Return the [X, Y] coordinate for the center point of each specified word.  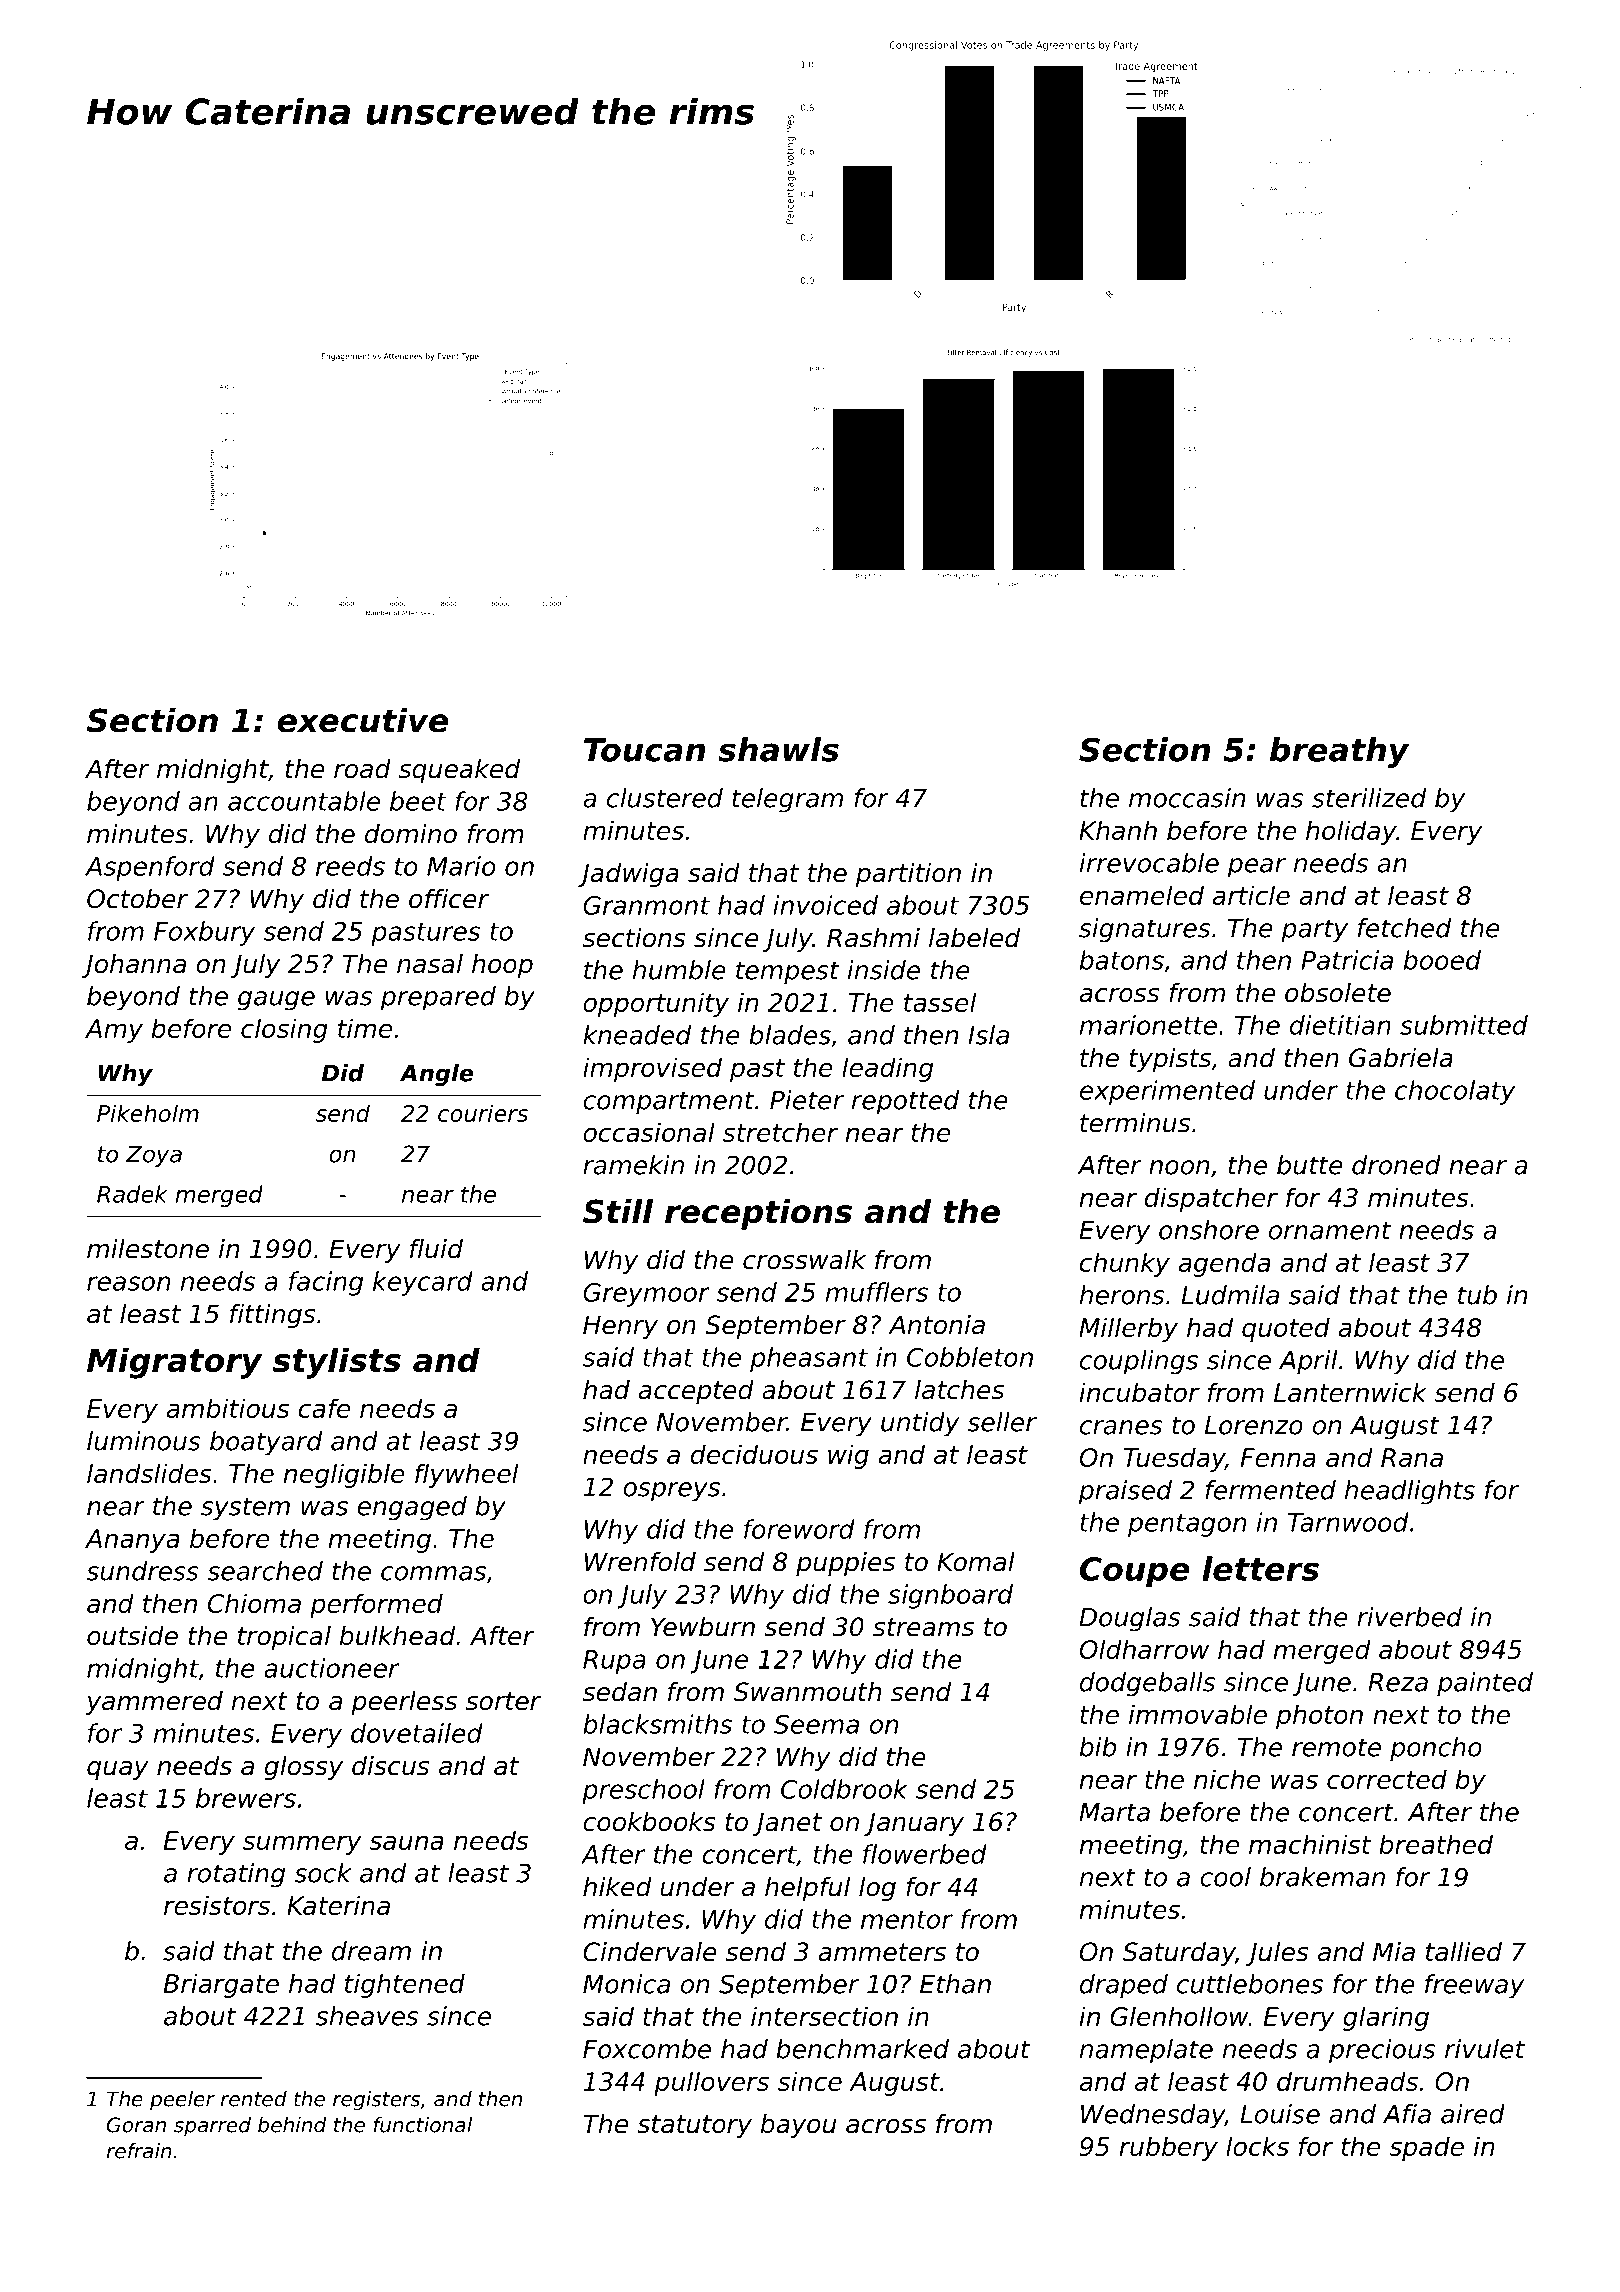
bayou [798, 2126]
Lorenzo [1254, 1425]
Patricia [1347, 960]
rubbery [1169, 2148]
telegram [787, 800]
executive [362, 720]
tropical [284, 1638]
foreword [799, 1529]
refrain [139, 2151]
